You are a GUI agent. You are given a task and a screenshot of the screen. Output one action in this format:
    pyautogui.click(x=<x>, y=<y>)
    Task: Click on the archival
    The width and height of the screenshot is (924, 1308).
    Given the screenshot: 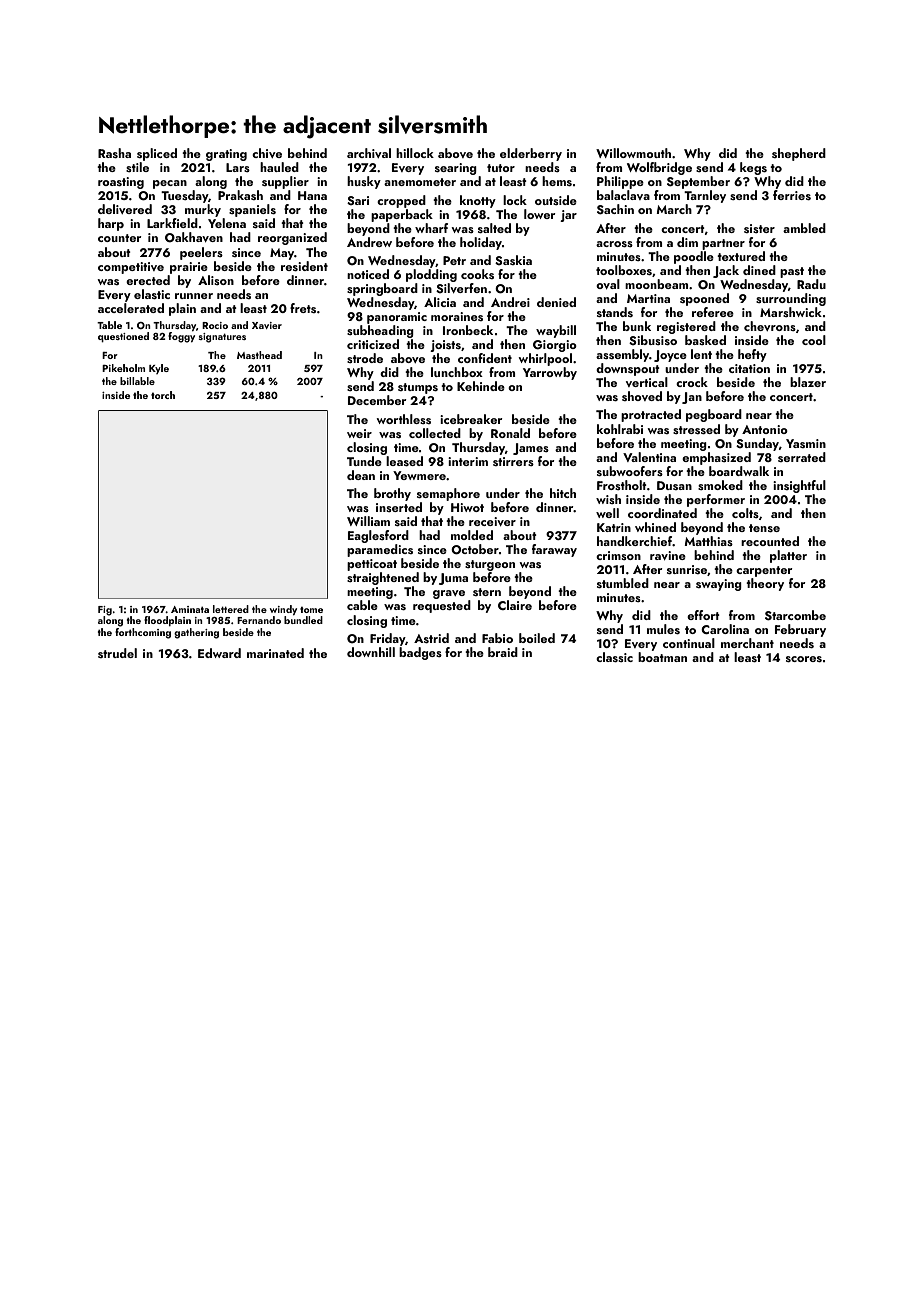 What is the action you would take?
    pyautogui.click(x=369, y=153)
